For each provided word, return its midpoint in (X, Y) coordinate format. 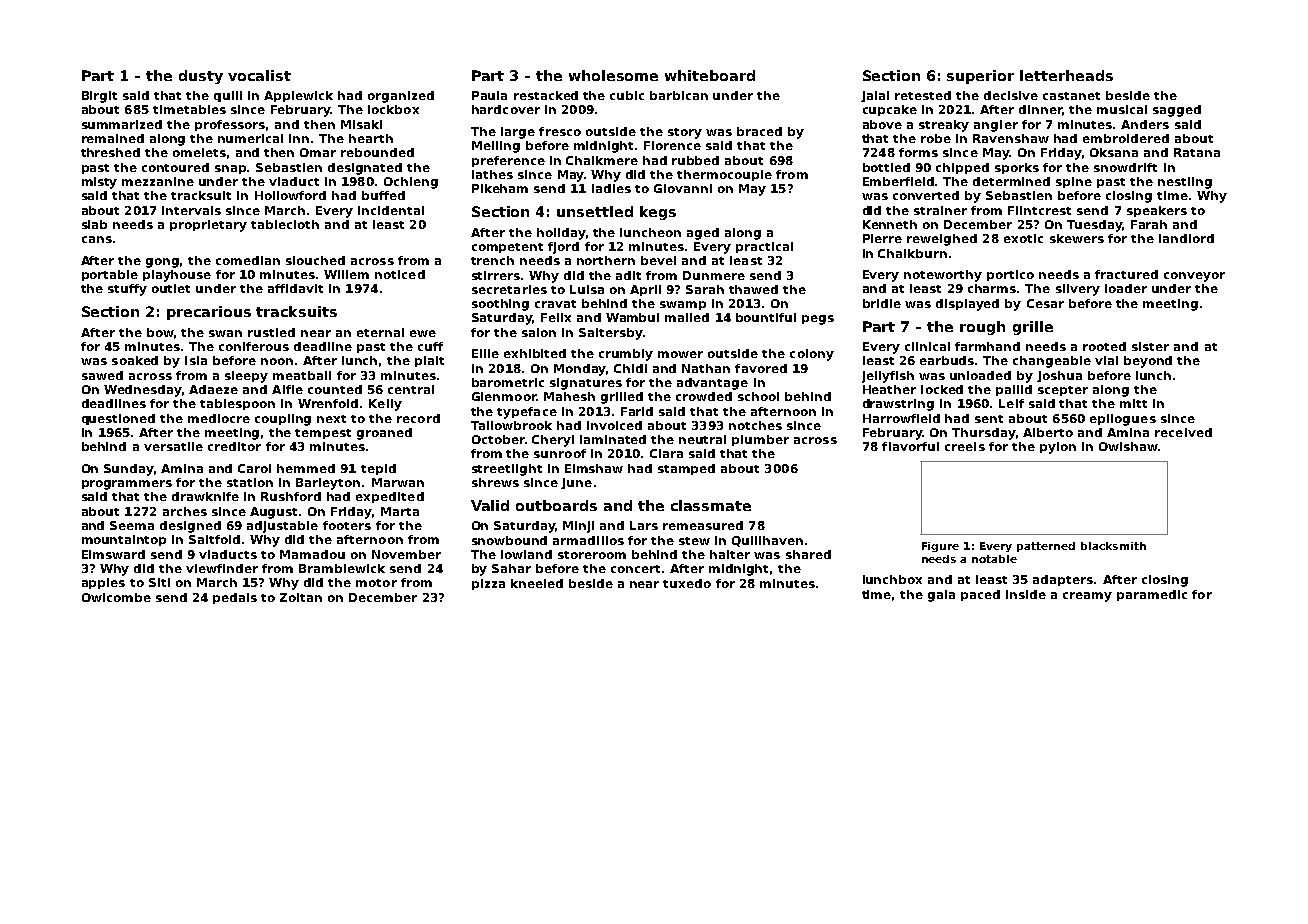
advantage (712, 384)
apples (103, 583)
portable (110, 275)
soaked (135, 360)
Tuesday (1094, 226)
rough (982, 328)
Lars (644, 525)
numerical (250, 138)
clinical (927, 346)
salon (539, 332)
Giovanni (683, 188)
